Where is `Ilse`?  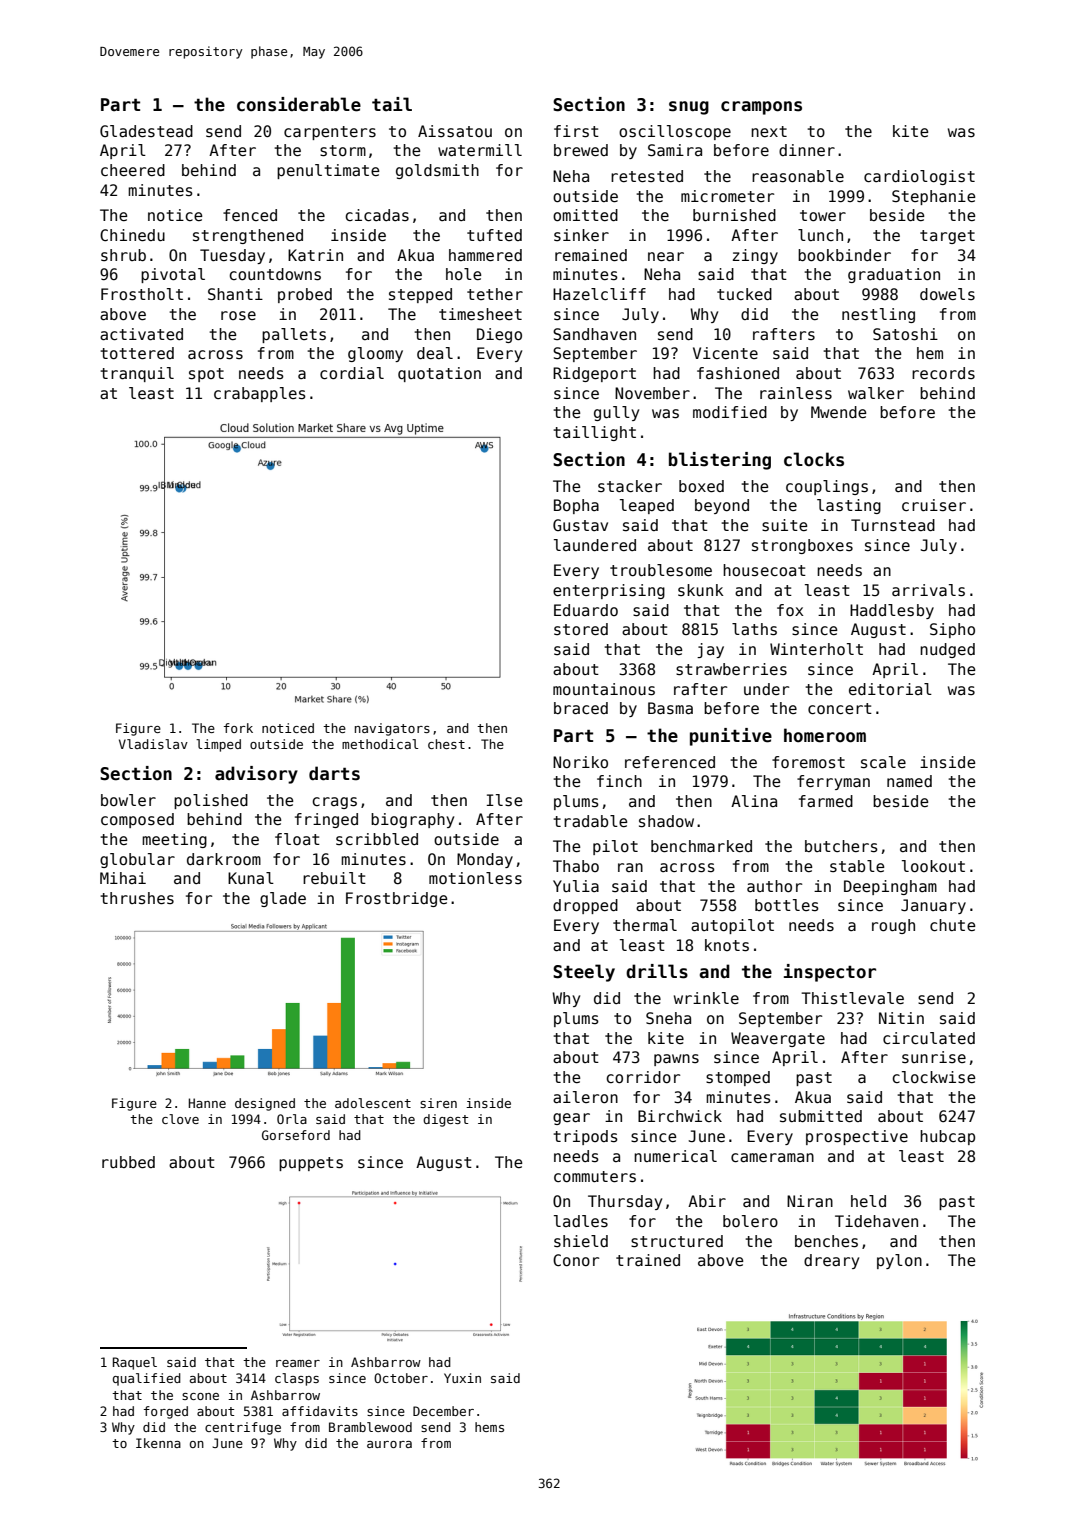 Ilse is located at coordinates (504, 800).
